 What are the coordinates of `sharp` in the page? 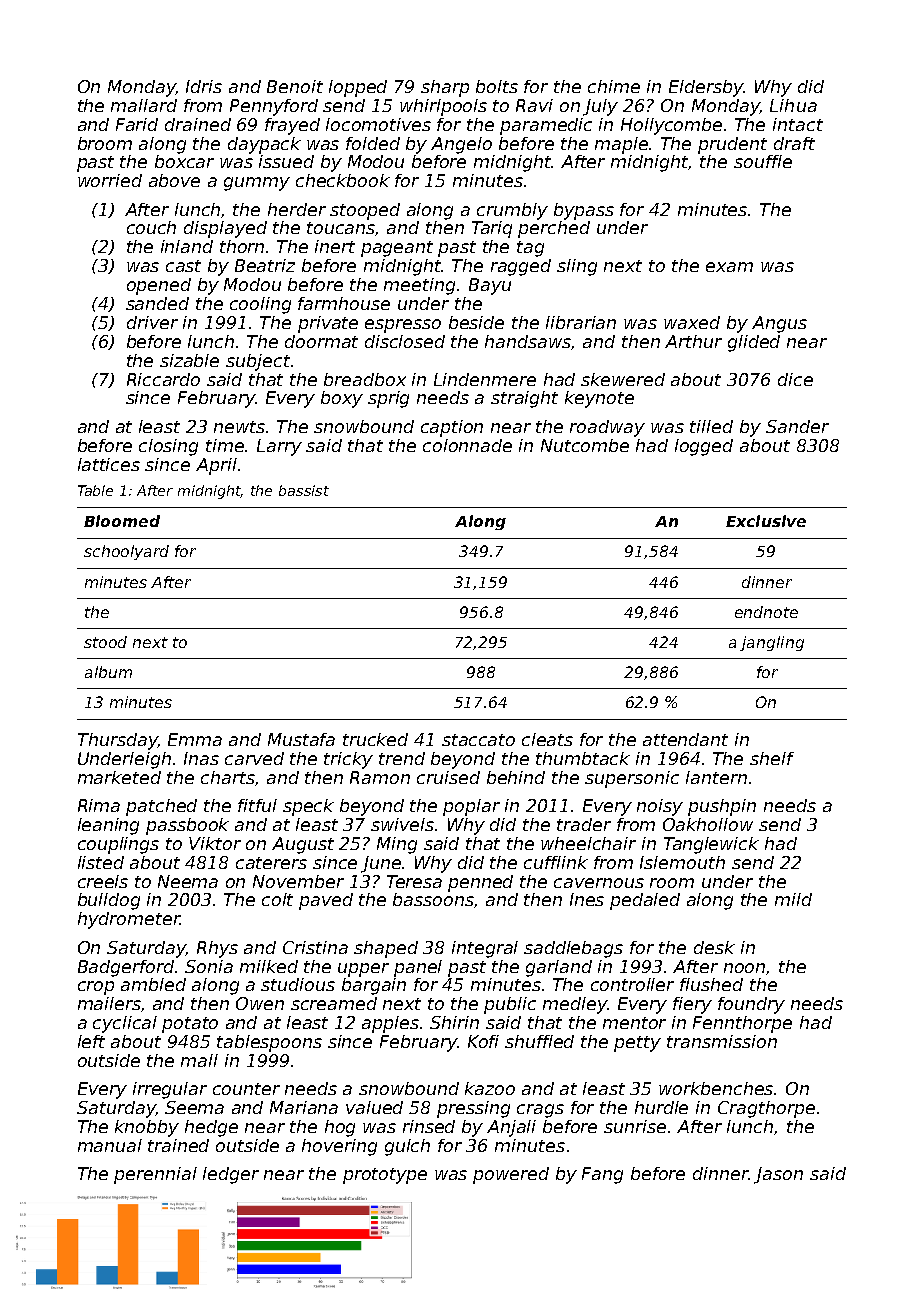 It's located at (445, 88).
